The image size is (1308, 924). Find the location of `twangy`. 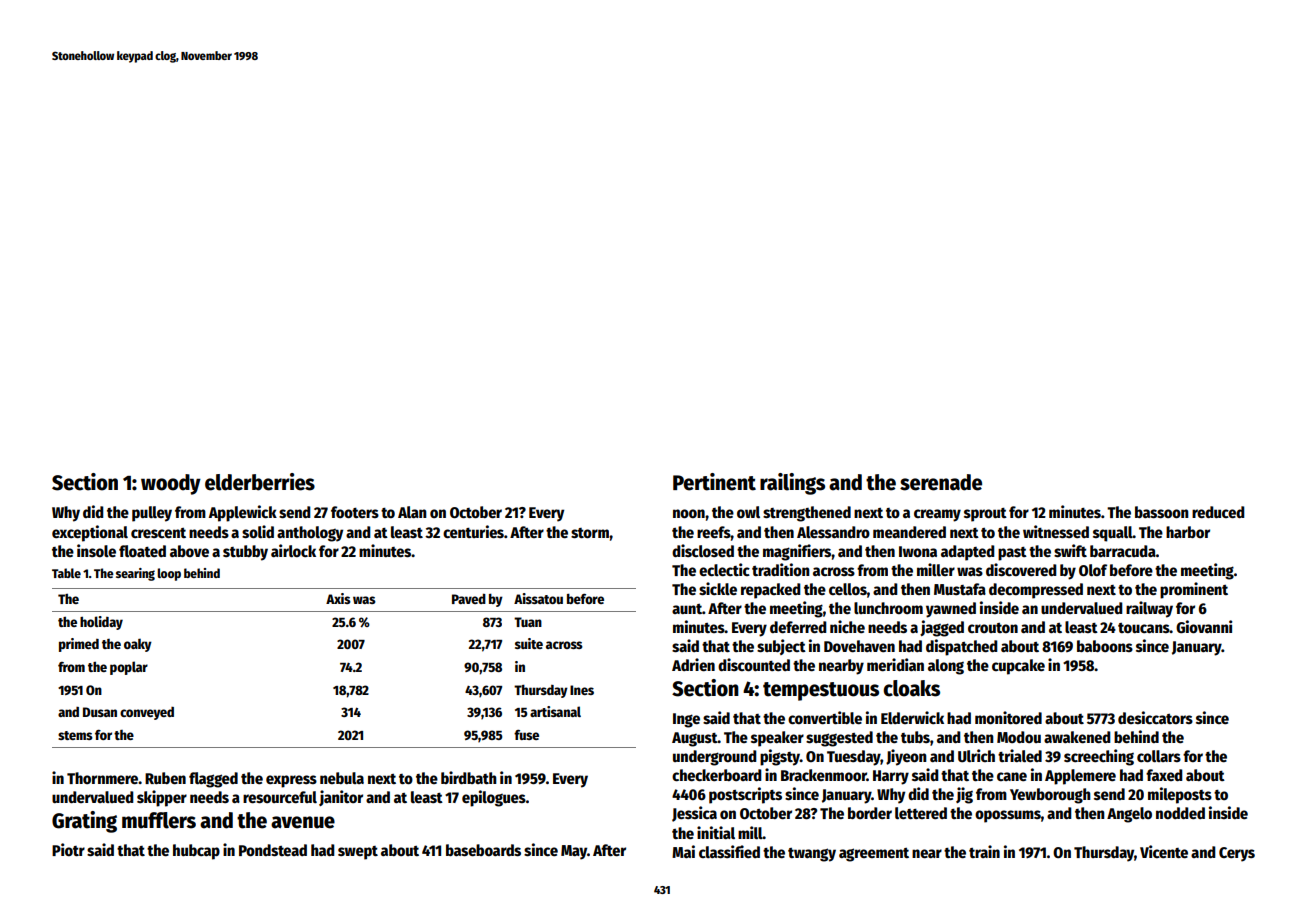

twangy is located at coordinates (812, 855).
